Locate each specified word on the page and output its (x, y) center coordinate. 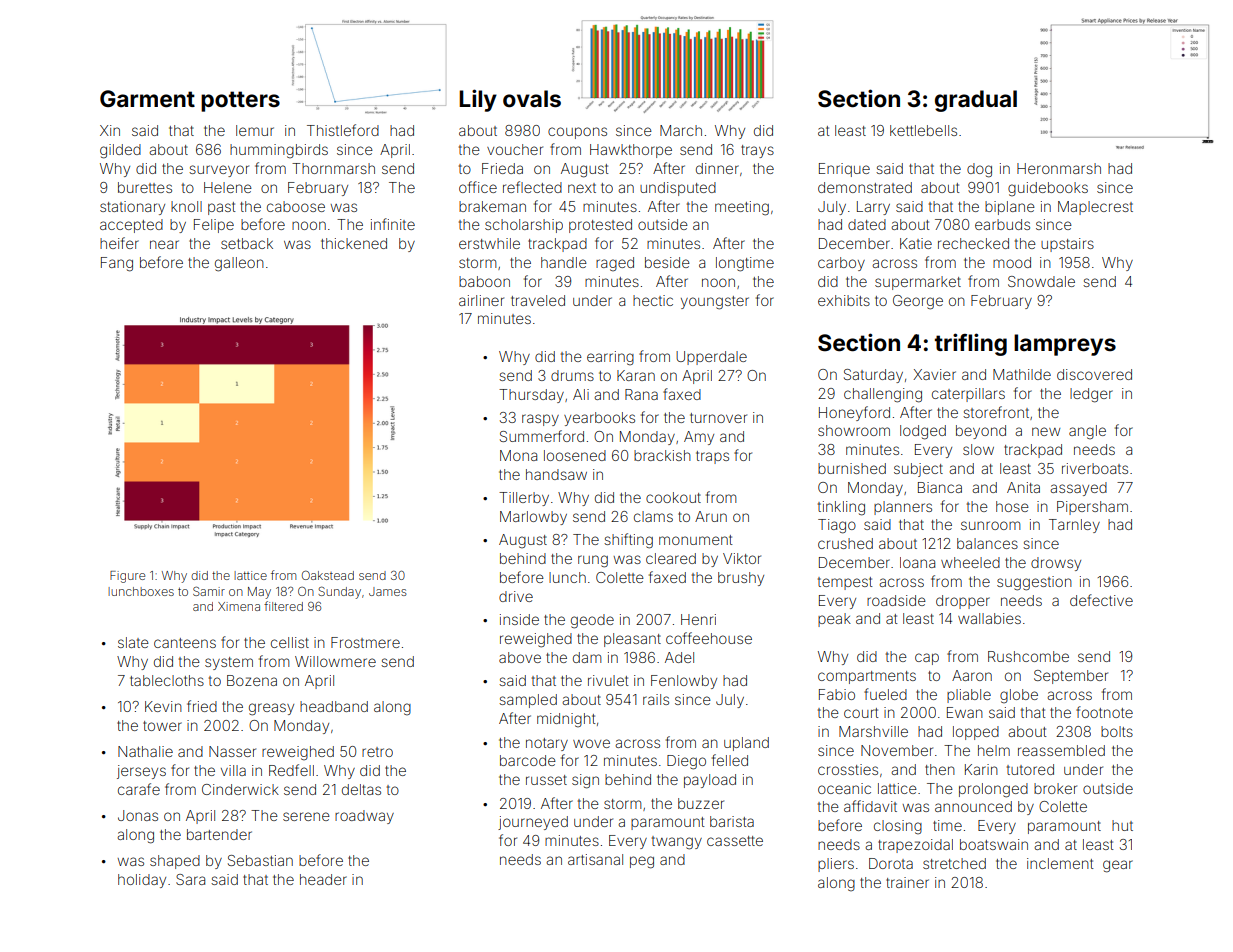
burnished (852, 468)
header (323, 879)
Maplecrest (1095, 208)
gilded (120, 151)
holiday (142, 881)
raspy (540, 420)
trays (757, 151)
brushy (741, 579)
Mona (518, 455)
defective (1101, 600)
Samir (209, 591)
